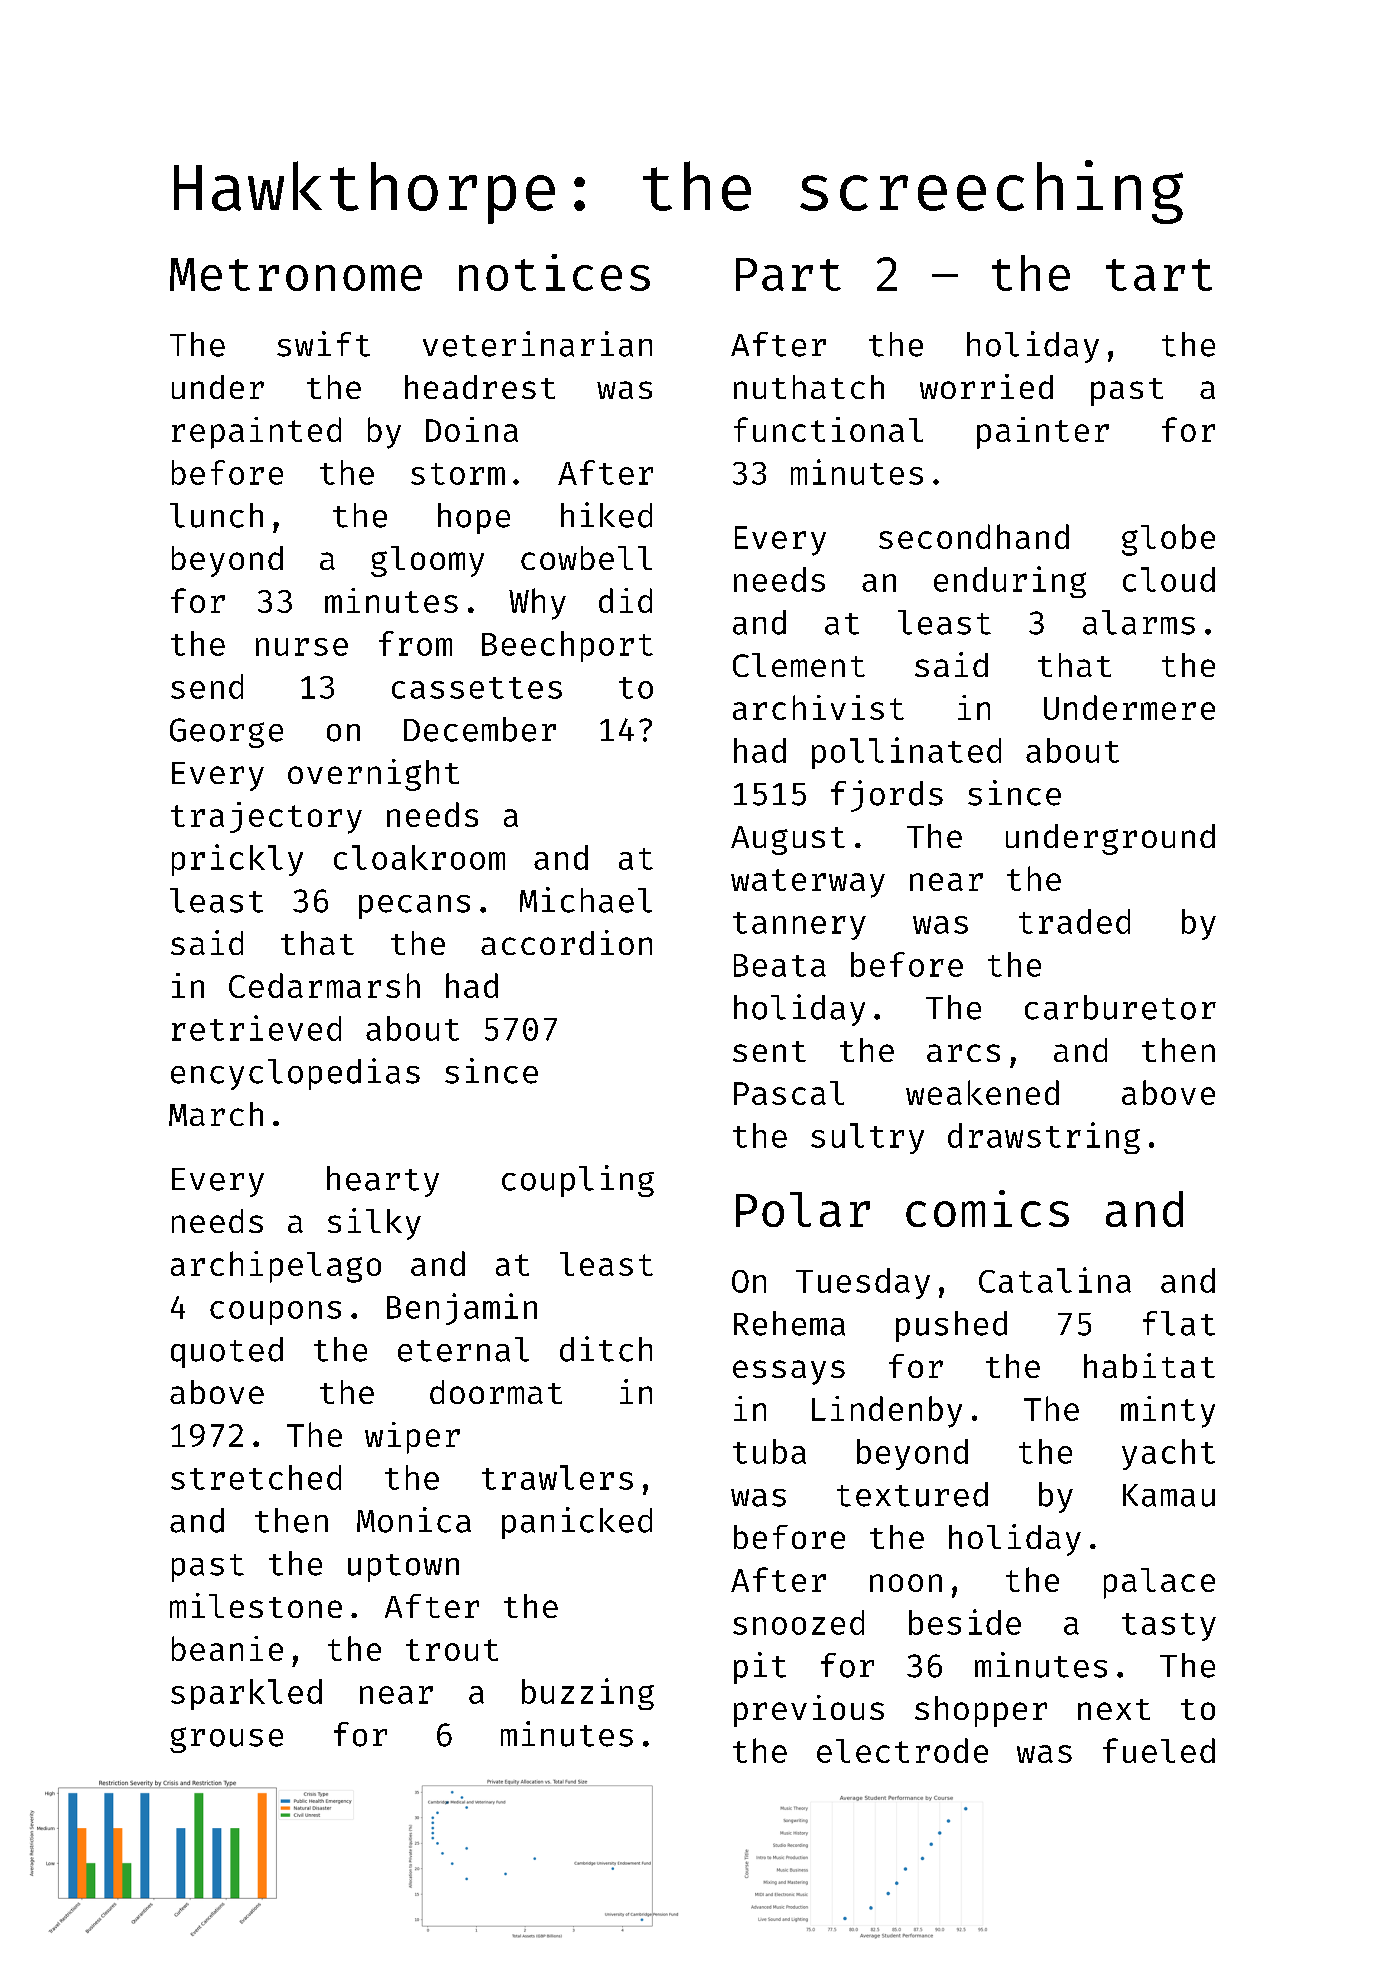 Image resolution: width=1386 pixels, height=1969 pixels. Describe the element at coordinates (974, 536) in the screenshot. I see `secondhand` at that location.
